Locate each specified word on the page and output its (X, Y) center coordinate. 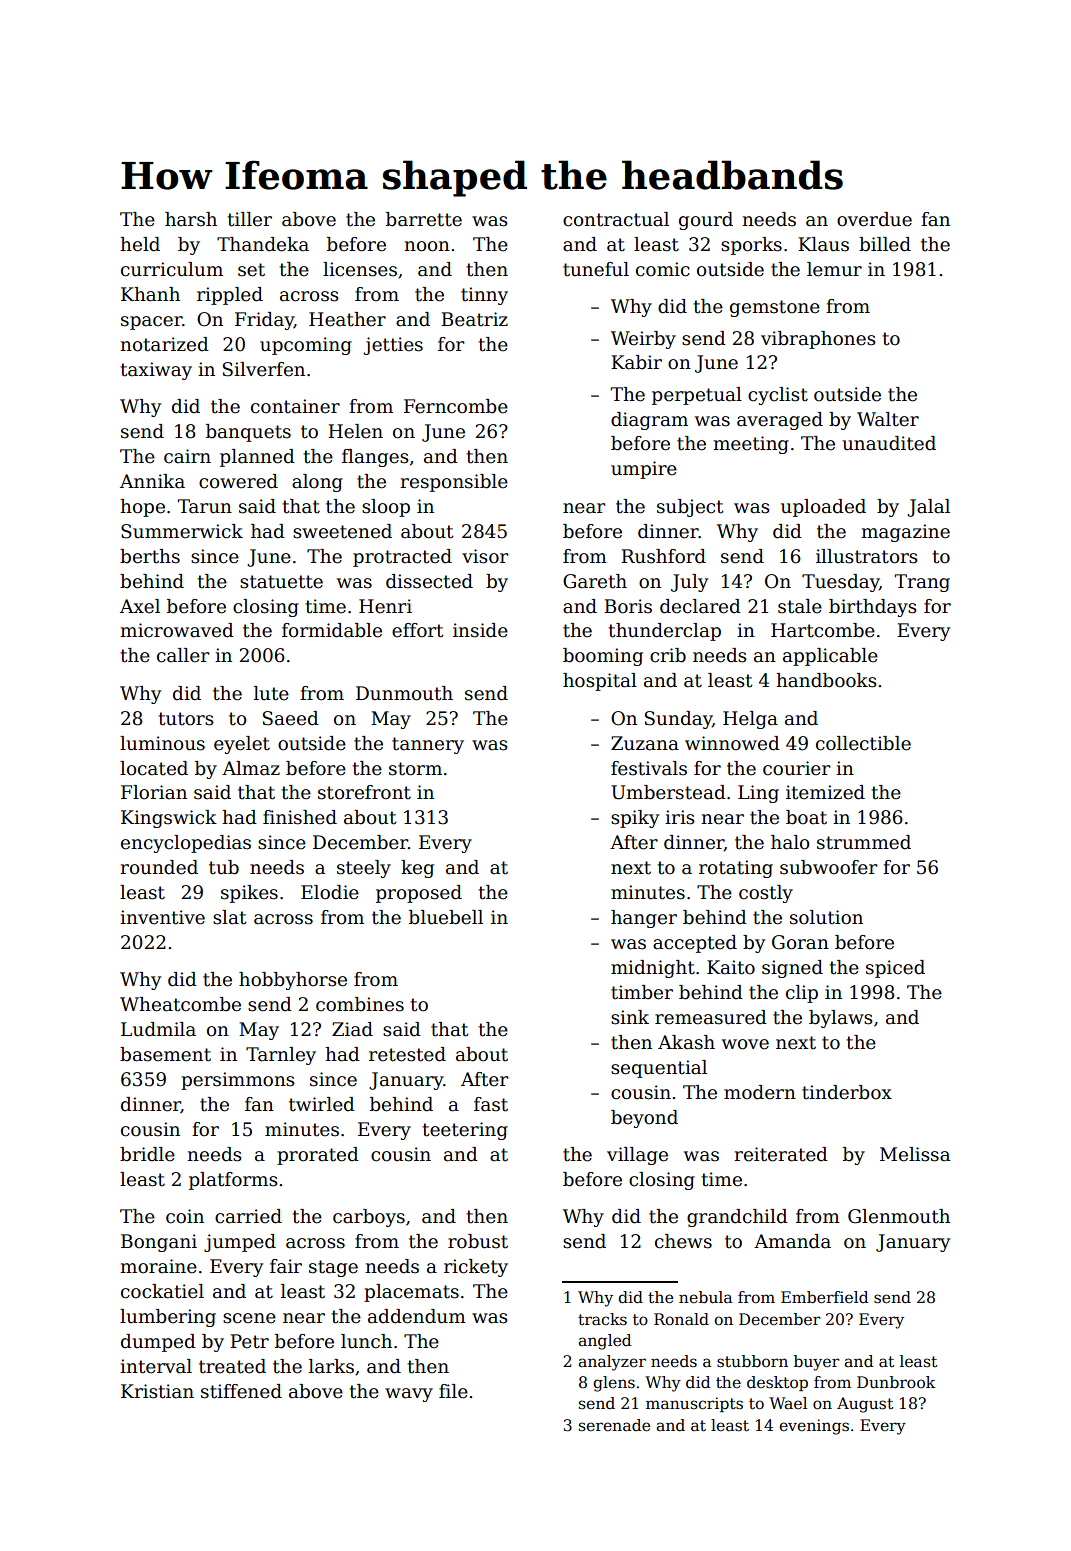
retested (407, 1054)
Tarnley (281, 1056)
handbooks (826, 680)
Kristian (157, 1391)
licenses (360, 269)
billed (885, 244)
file (453, 1391)
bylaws (841, 1019)
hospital (600, 682)
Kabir (636, 362)
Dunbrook (896, 1382)
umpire (644, 470)
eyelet (242, 745)
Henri (385, 606)
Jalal (928, 508)
